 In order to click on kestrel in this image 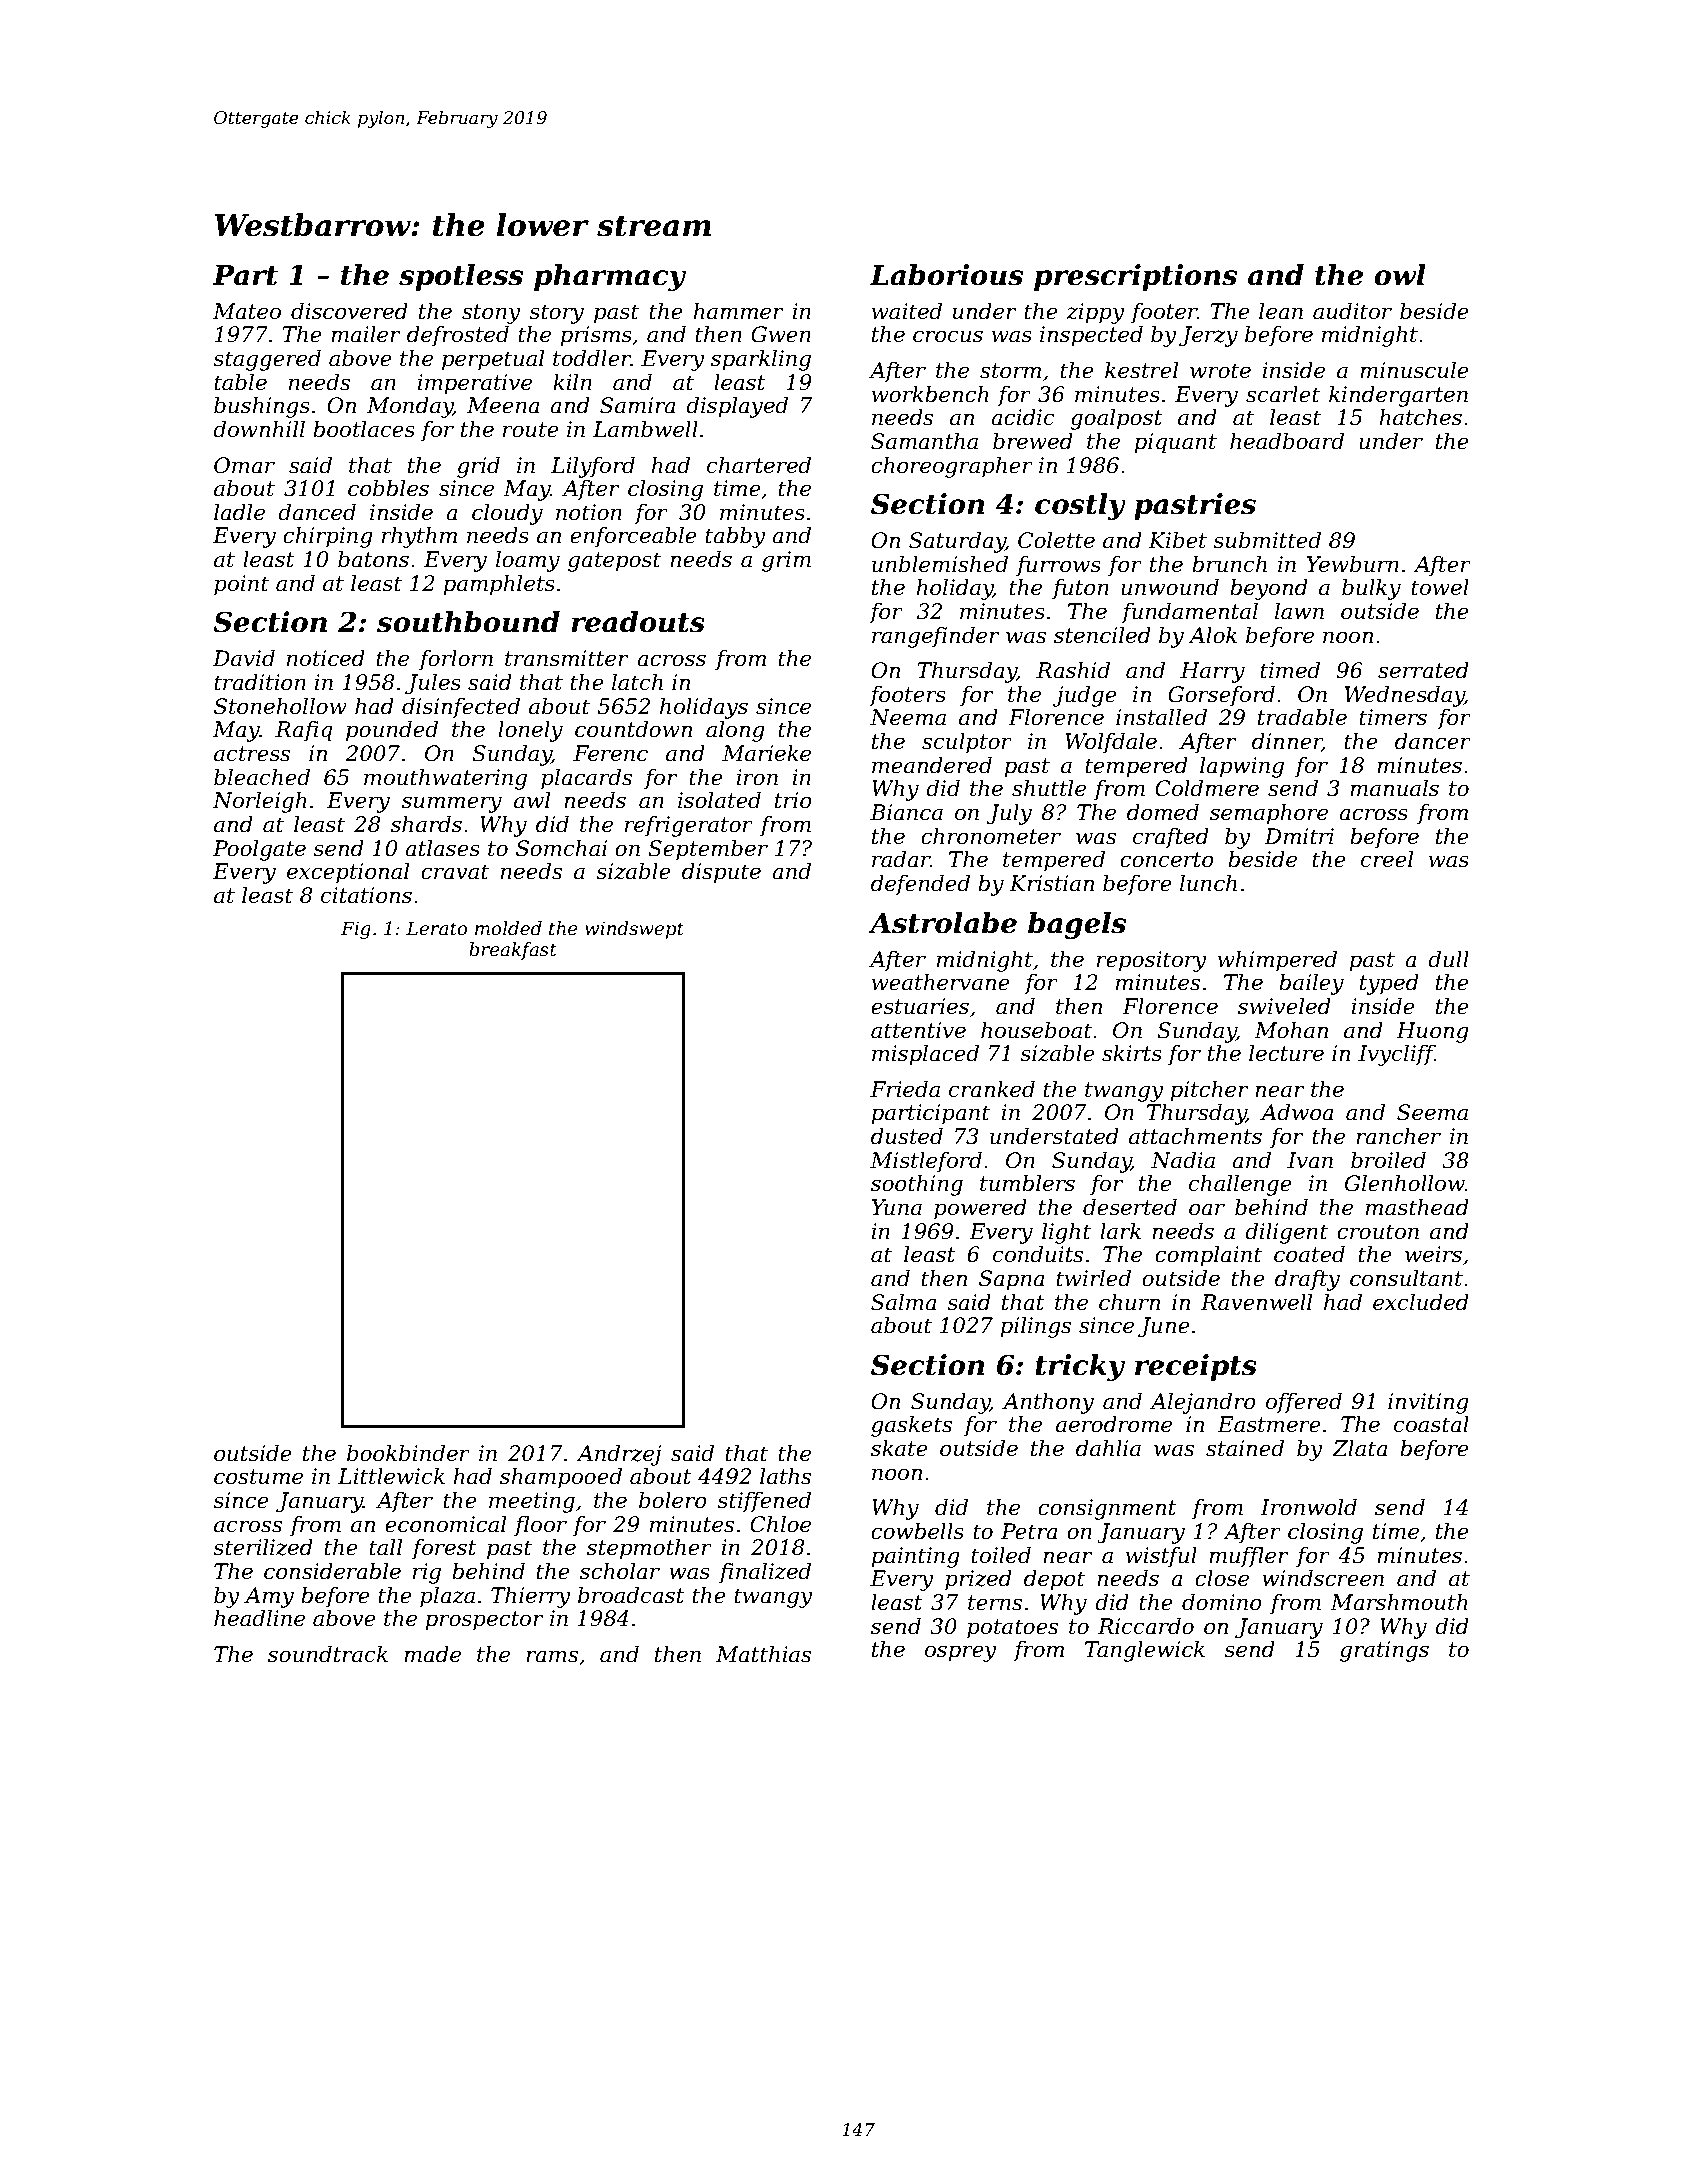, I will do `click(1141, 370)`.
